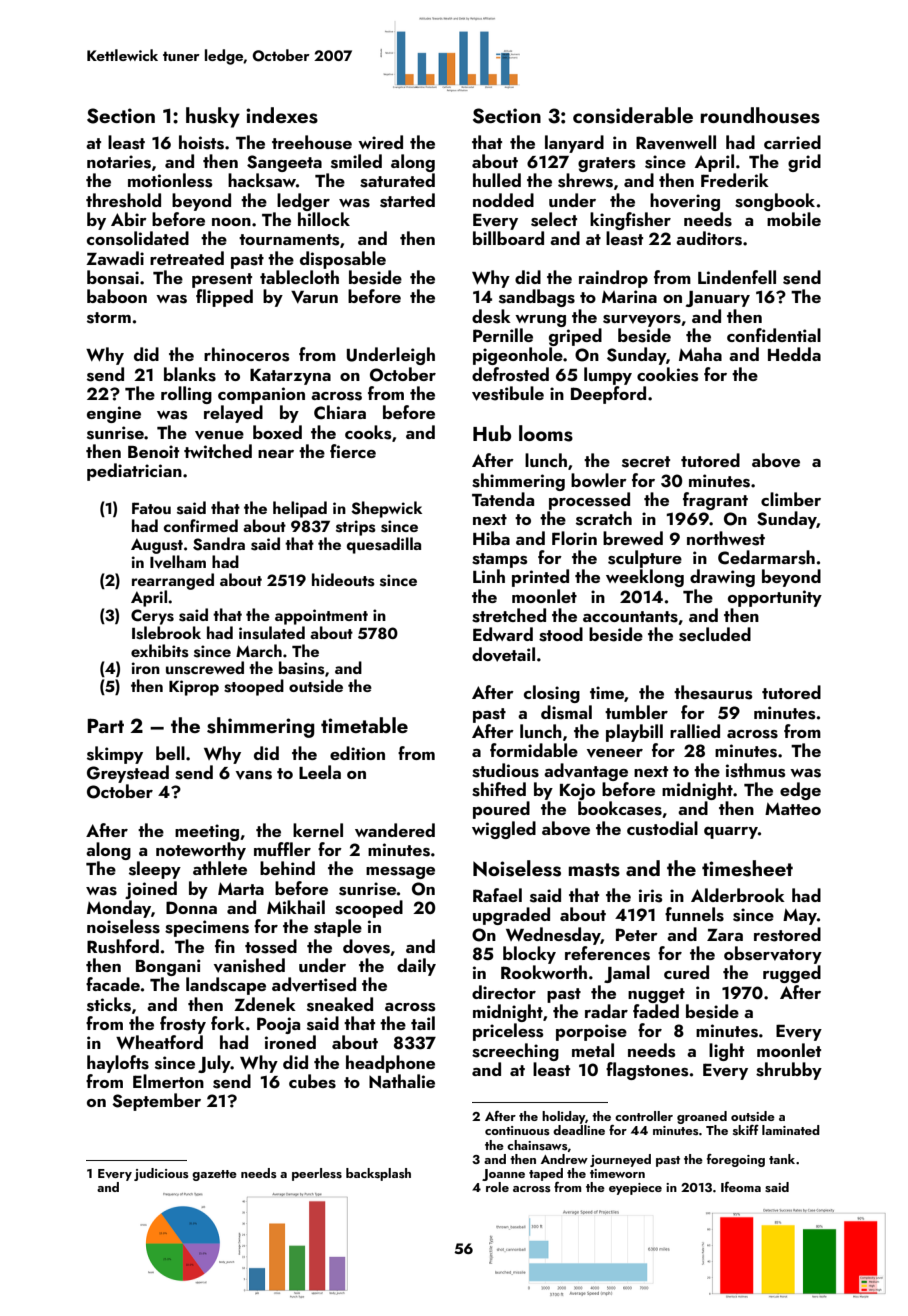 The image size is (908, 1316). Describe the element at coordinates (629, 296) in the screenshot. I see `Marina` at that location.
